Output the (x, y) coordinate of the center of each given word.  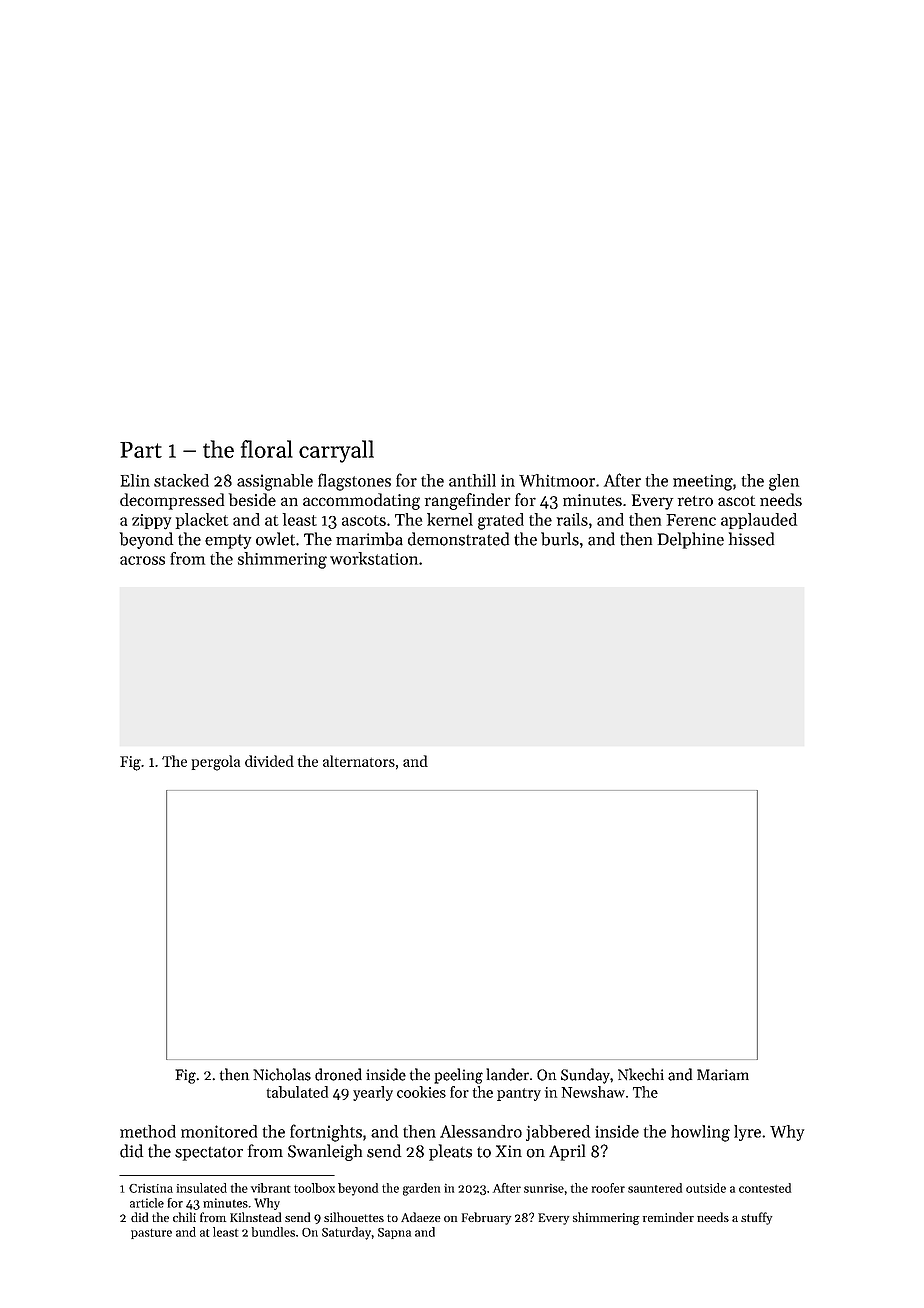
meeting (703, 482)
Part (141, 450)
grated (501, 521)
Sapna (394, 1233)
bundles (273, 1232)
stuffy (757, 1218)
